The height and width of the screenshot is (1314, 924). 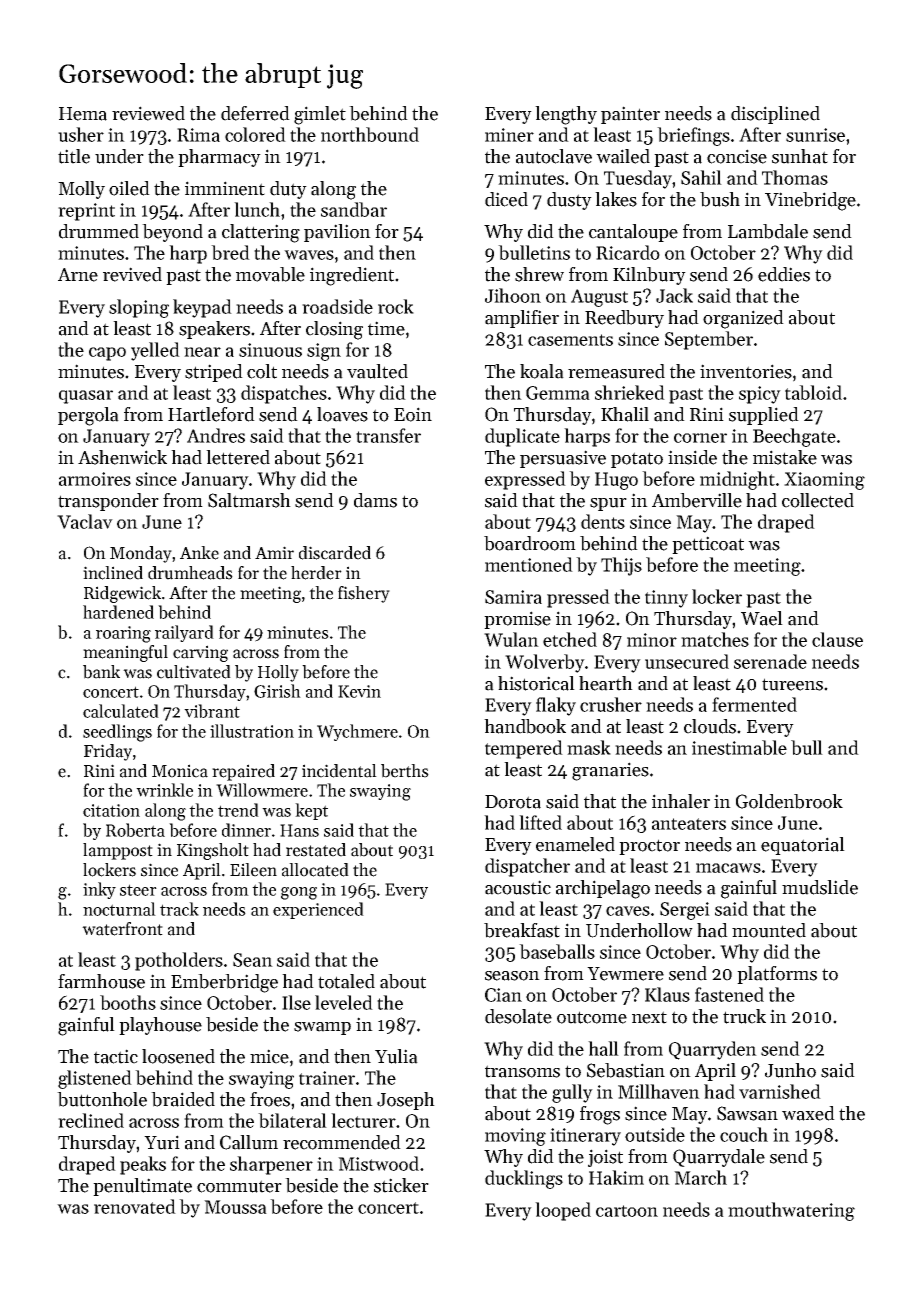 I want to click on miner, so click(x=509, y=135).
